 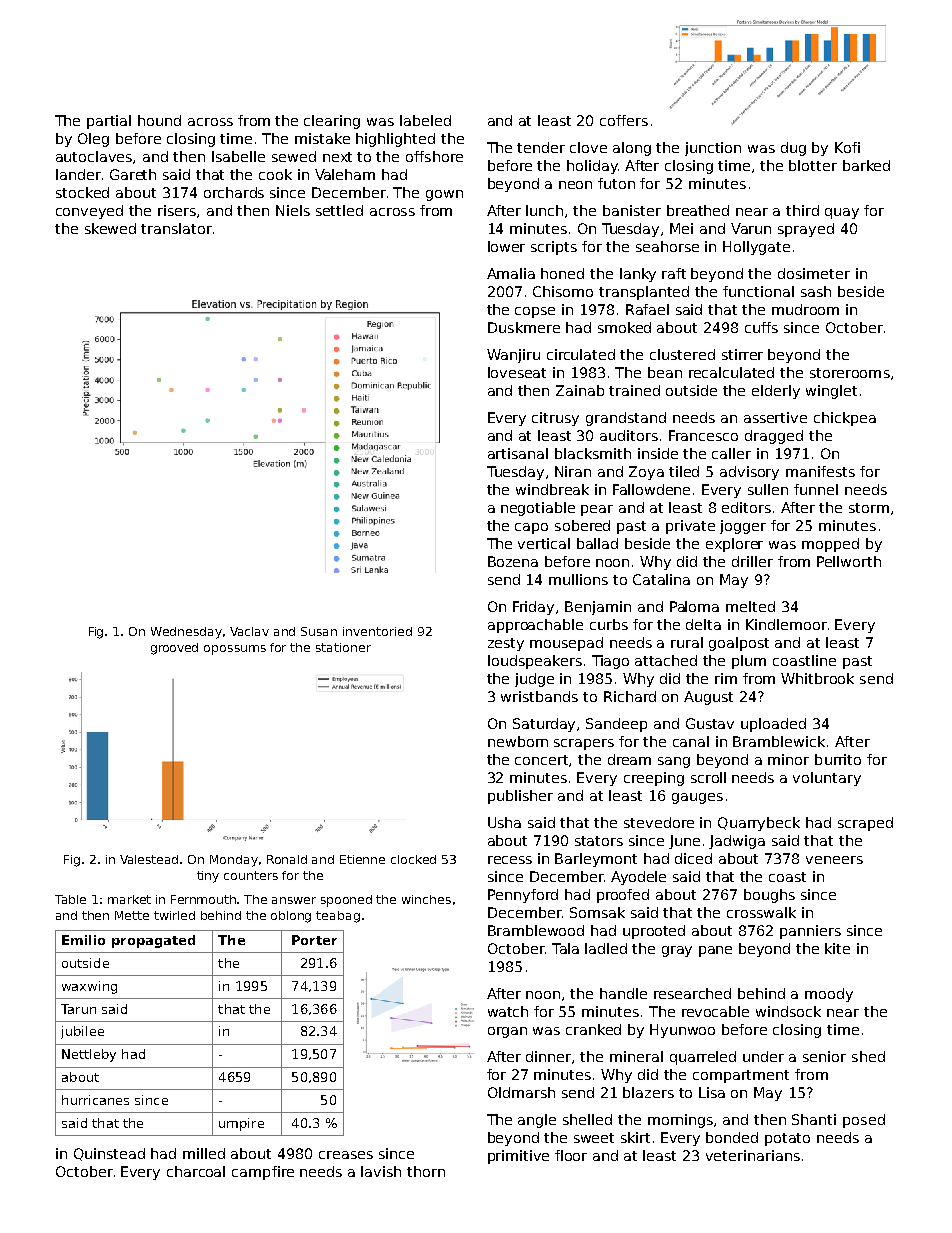 I want to click on settled, so click(x=339, y=210).
